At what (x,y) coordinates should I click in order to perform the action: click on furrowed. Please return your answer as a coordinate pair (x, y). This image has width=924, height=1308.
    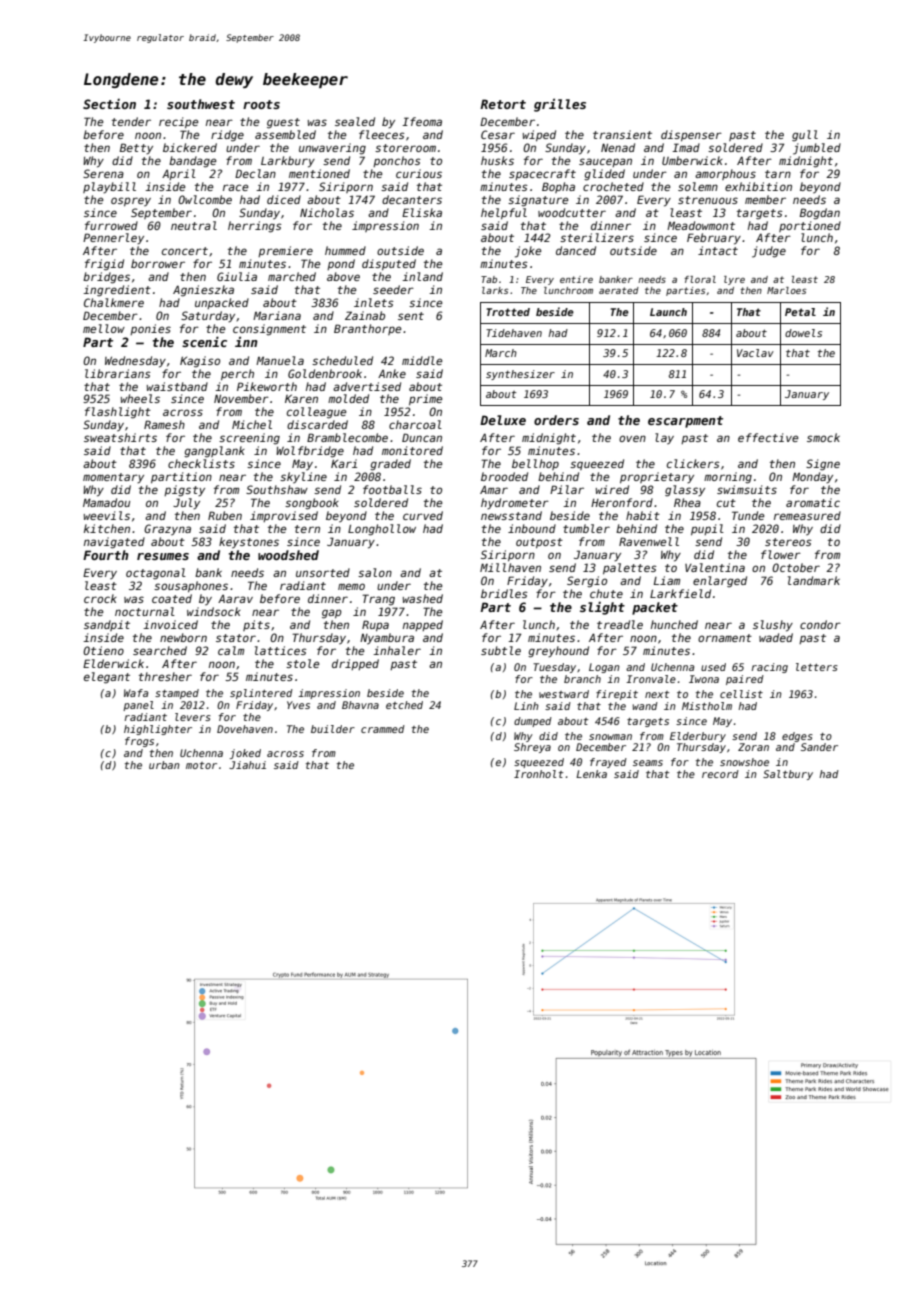
    Looking at the image, I should click on (111, 225).
